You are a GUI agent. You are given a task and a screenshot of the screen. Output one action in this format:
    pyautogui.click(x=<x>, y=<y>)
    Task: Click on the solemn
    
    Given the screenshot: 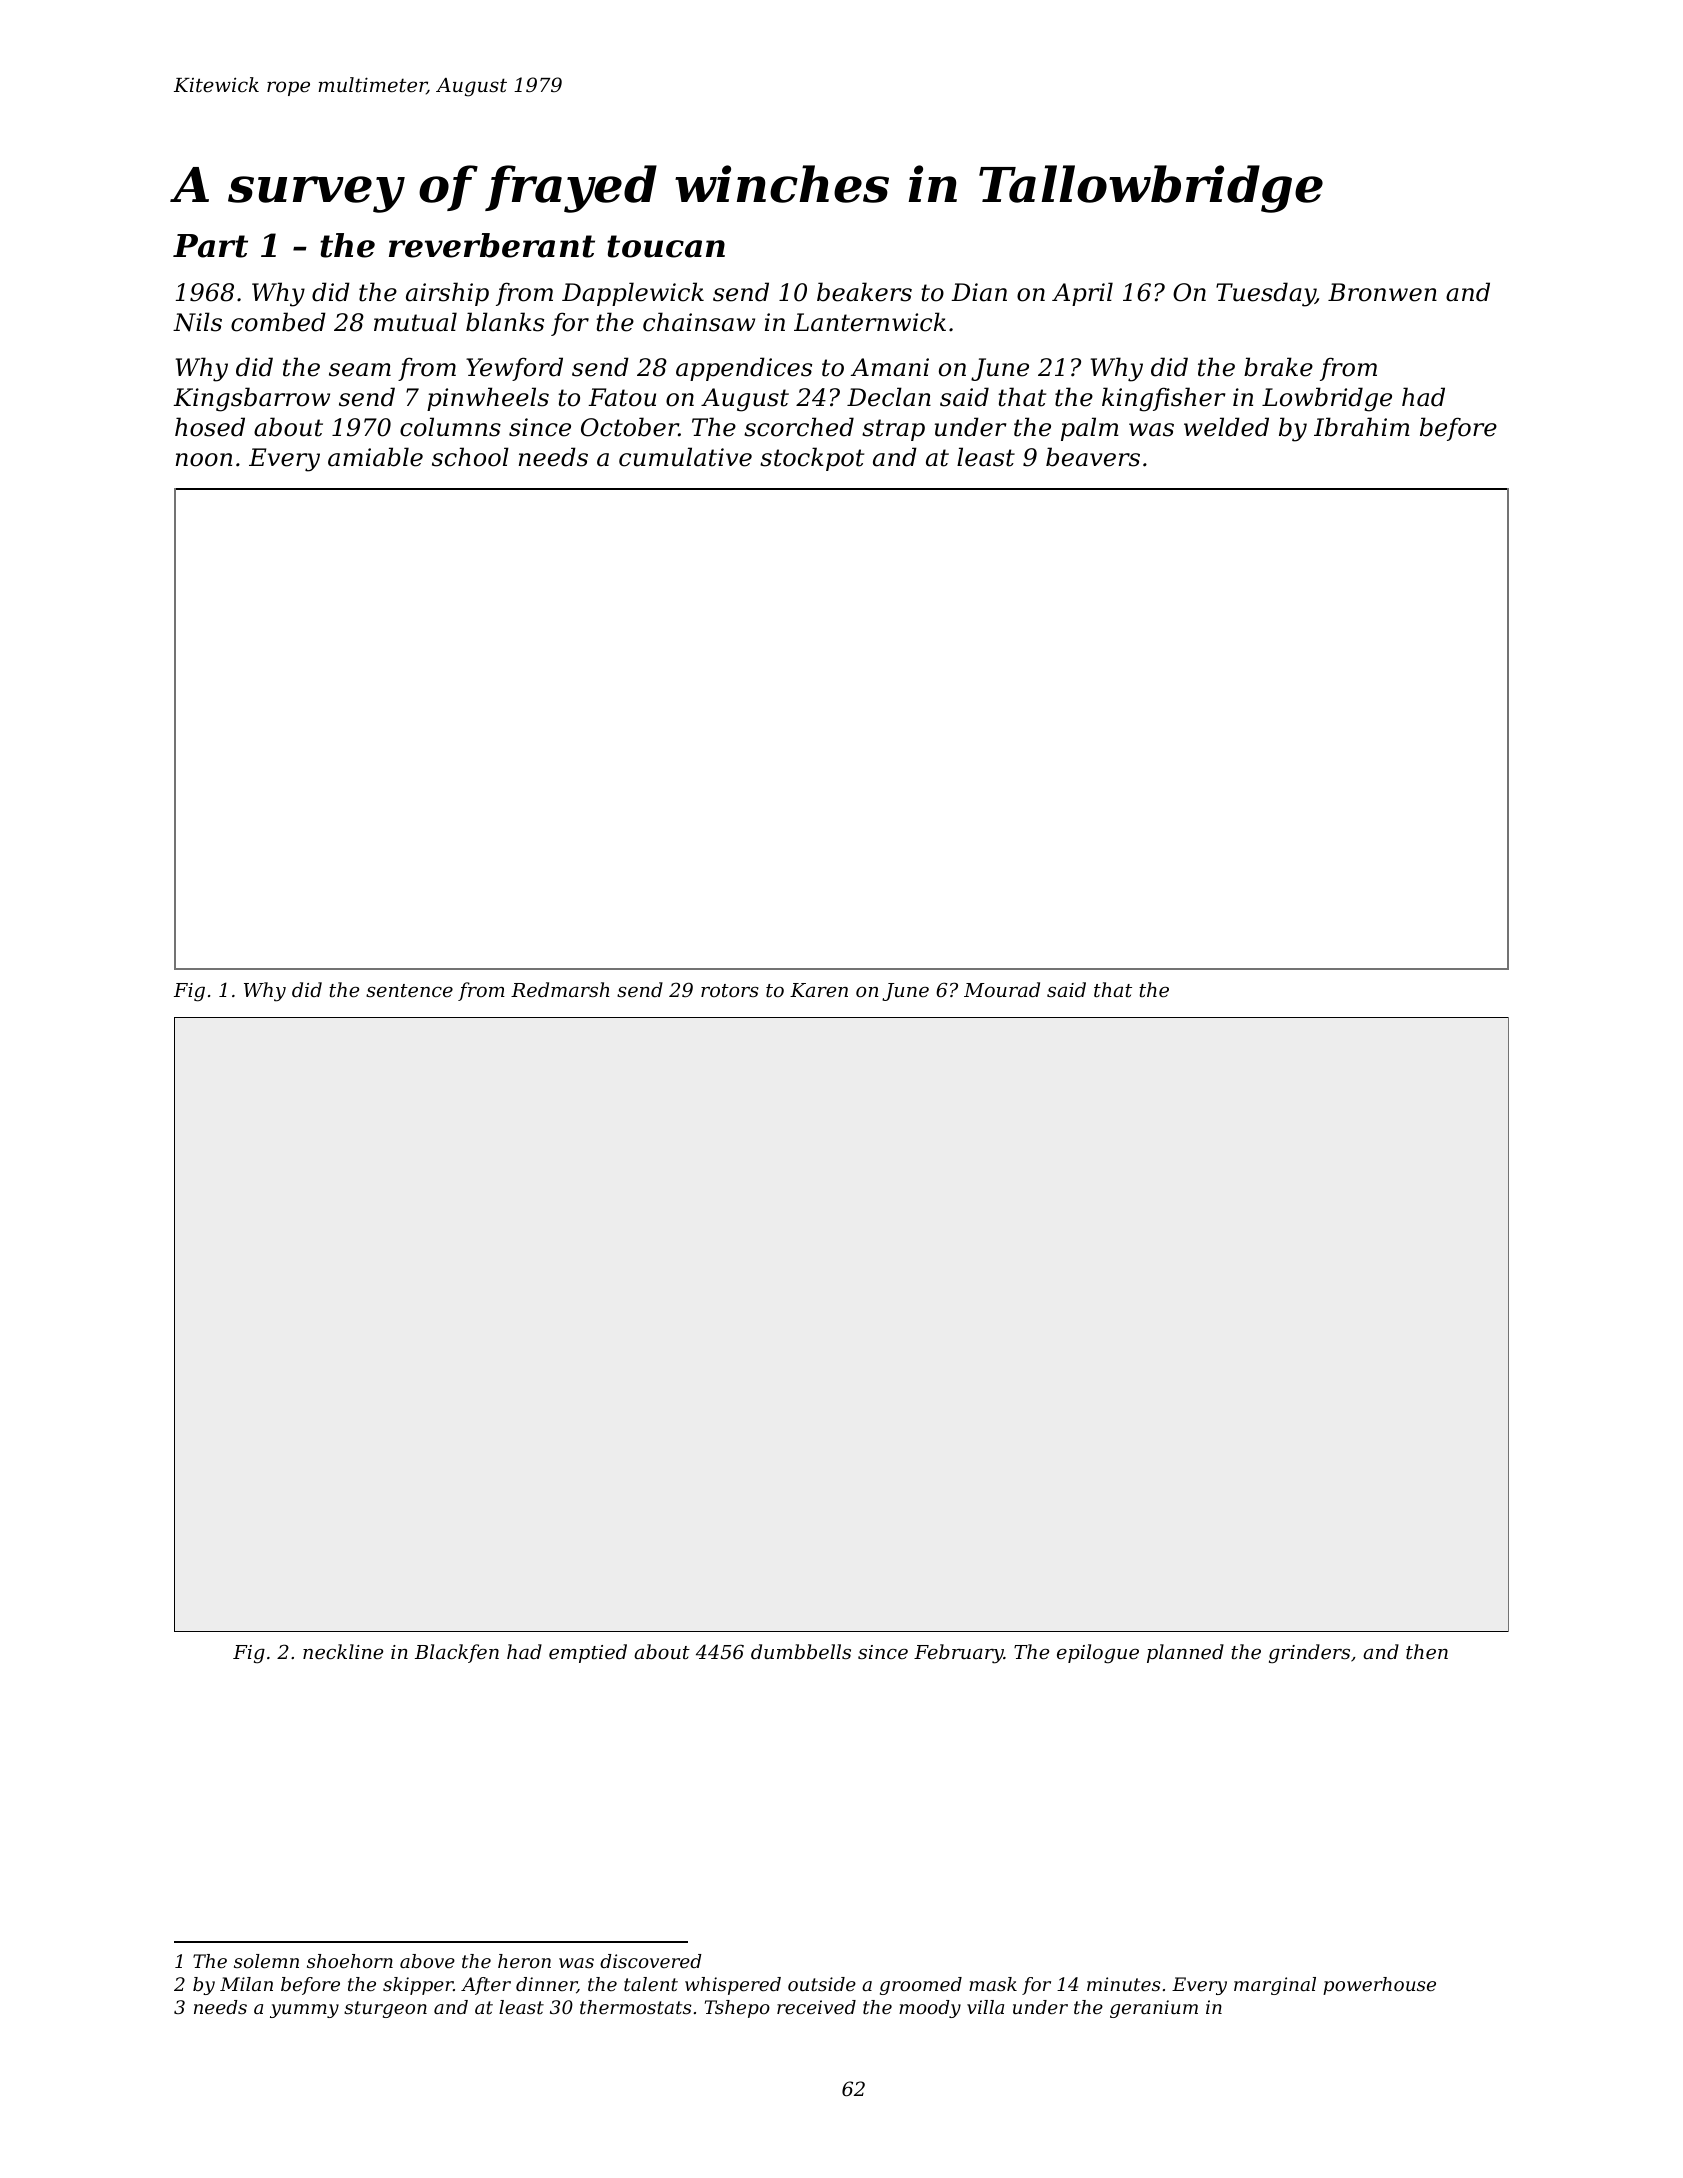 What is the action you would take?
    pyautogui.click(x=266, y=1961)
